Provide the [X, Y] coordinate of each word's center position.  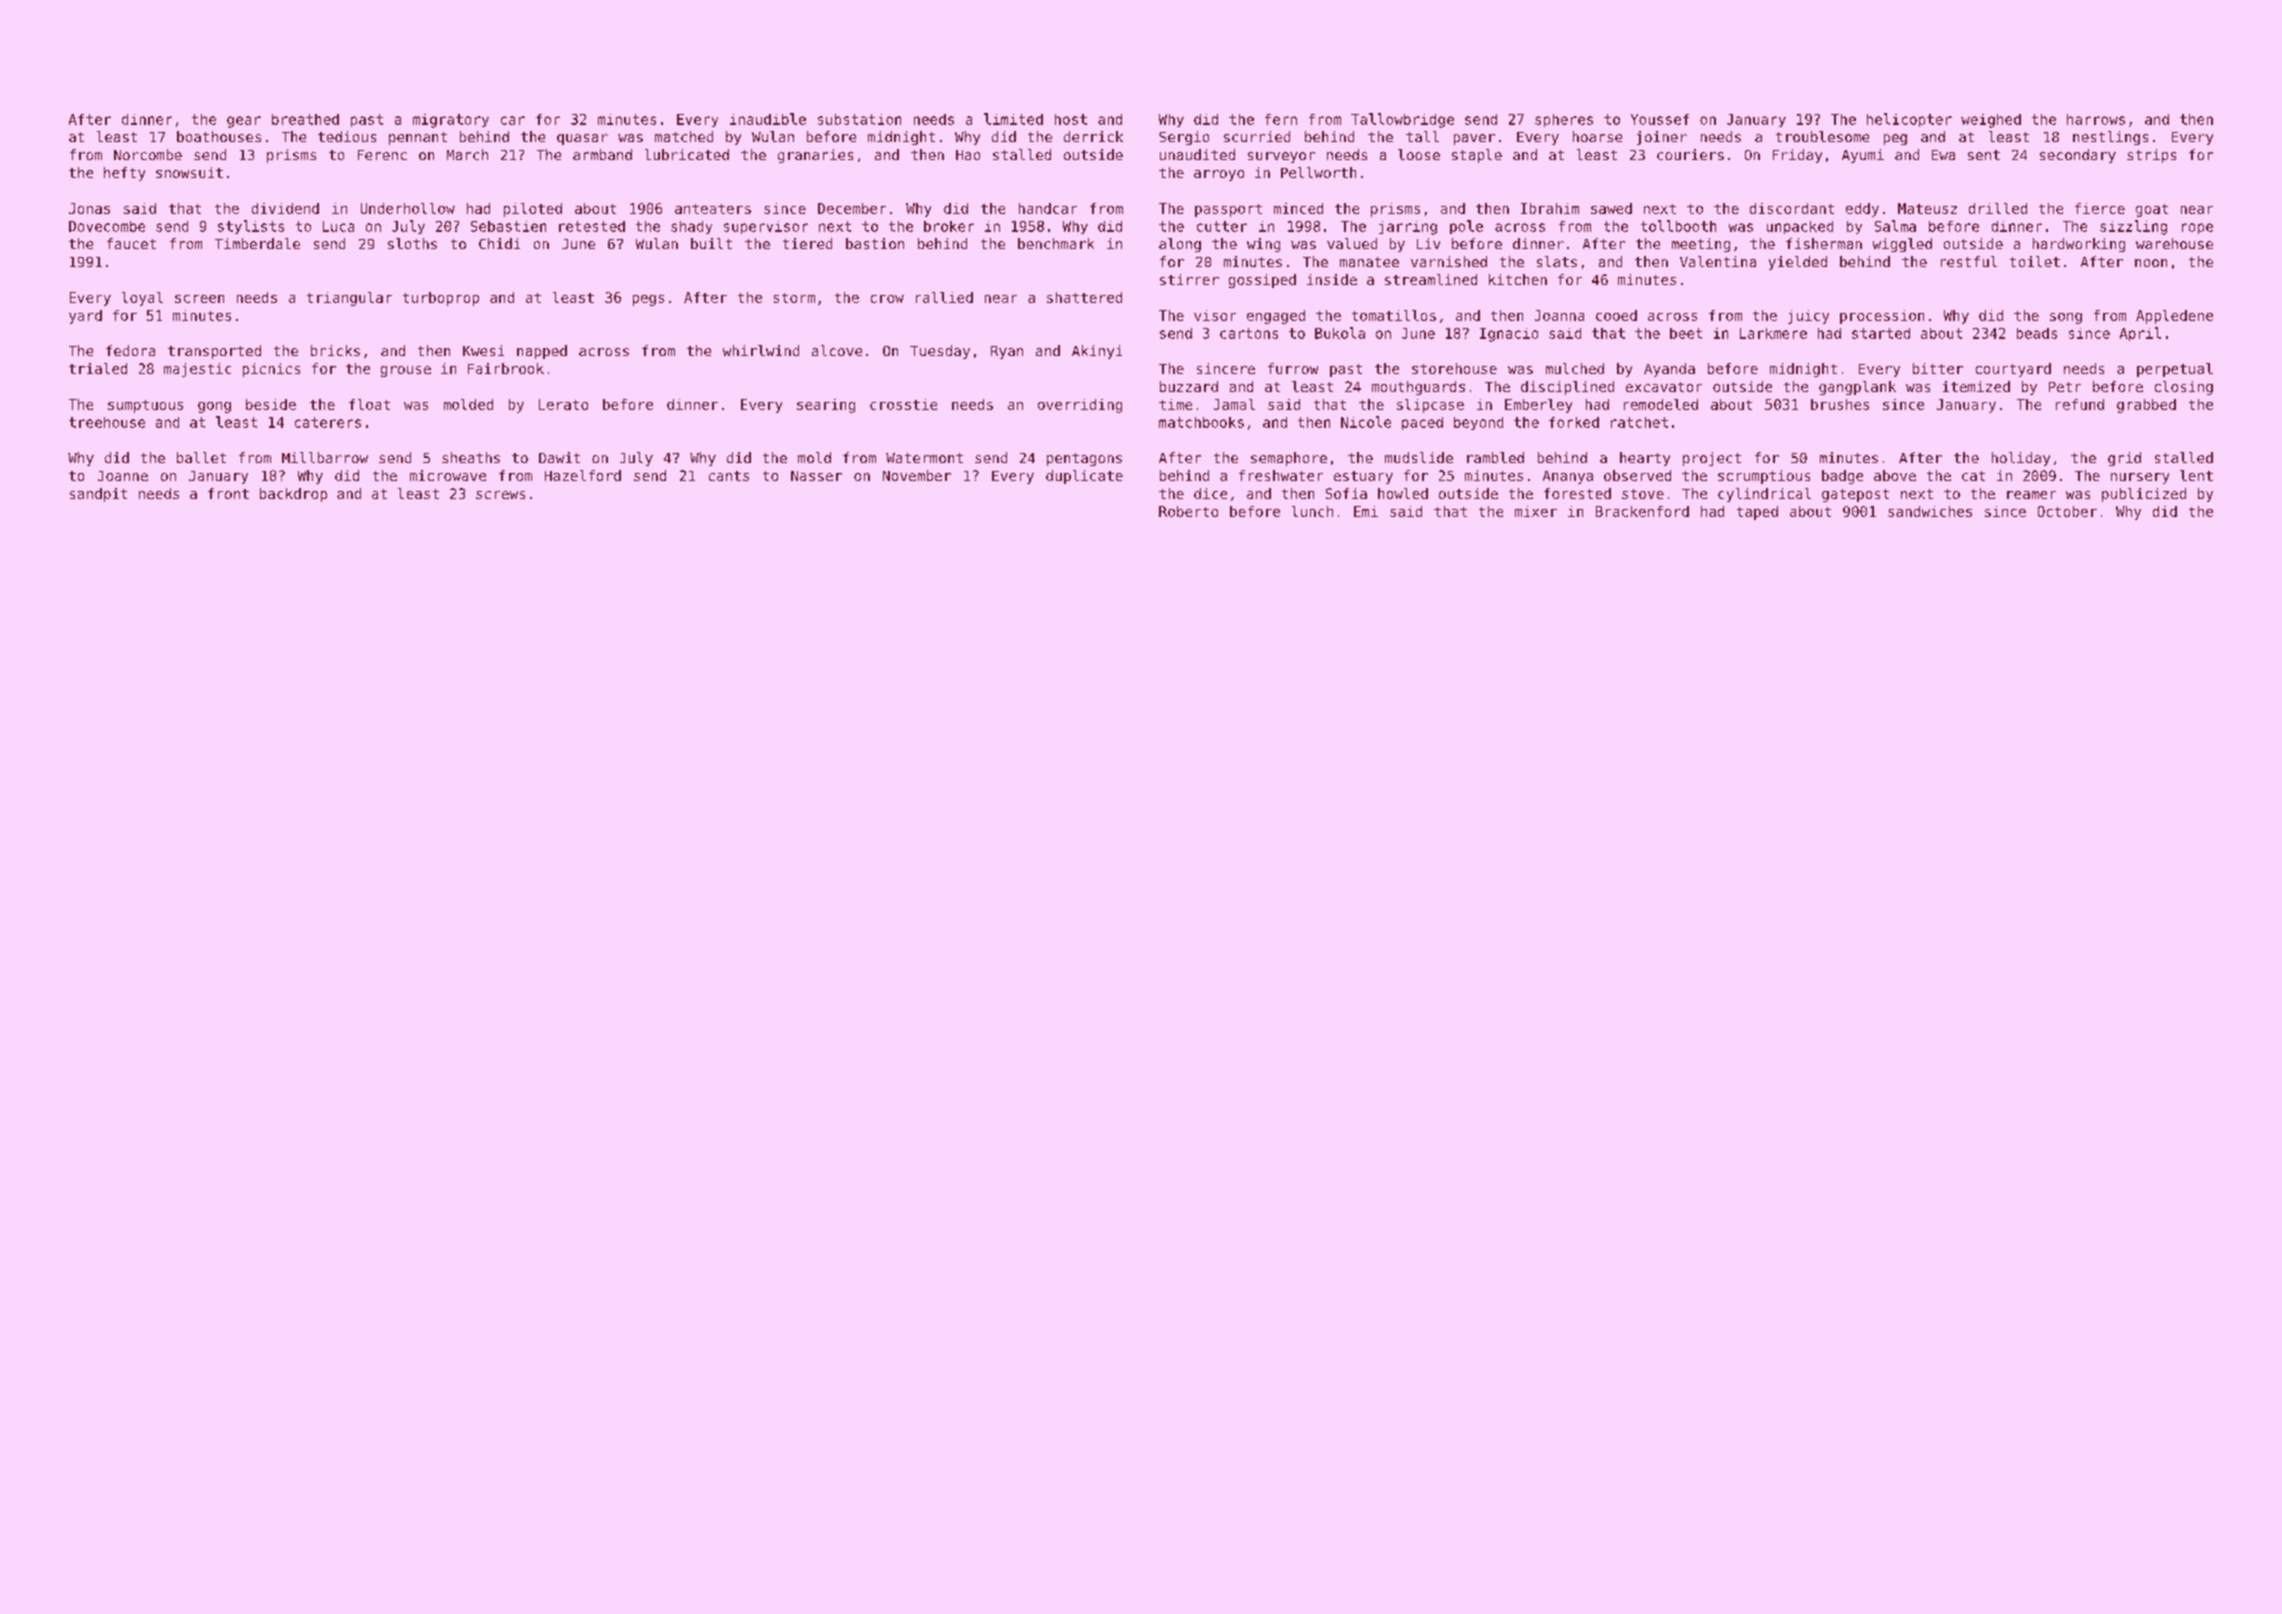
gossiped [1262, 281]
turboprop [441, 299]
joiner [1662, 138]
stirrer [1189, 279]
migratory [451, 121]
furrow [1293, 368]
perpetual [2175, 370]
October [2067, 511]
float [369, 404]
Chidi [499, 243]
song [2066, 318]
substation [859, 119]
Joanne [123, 476]
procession [1882, 317]
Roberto [1188, 511]
